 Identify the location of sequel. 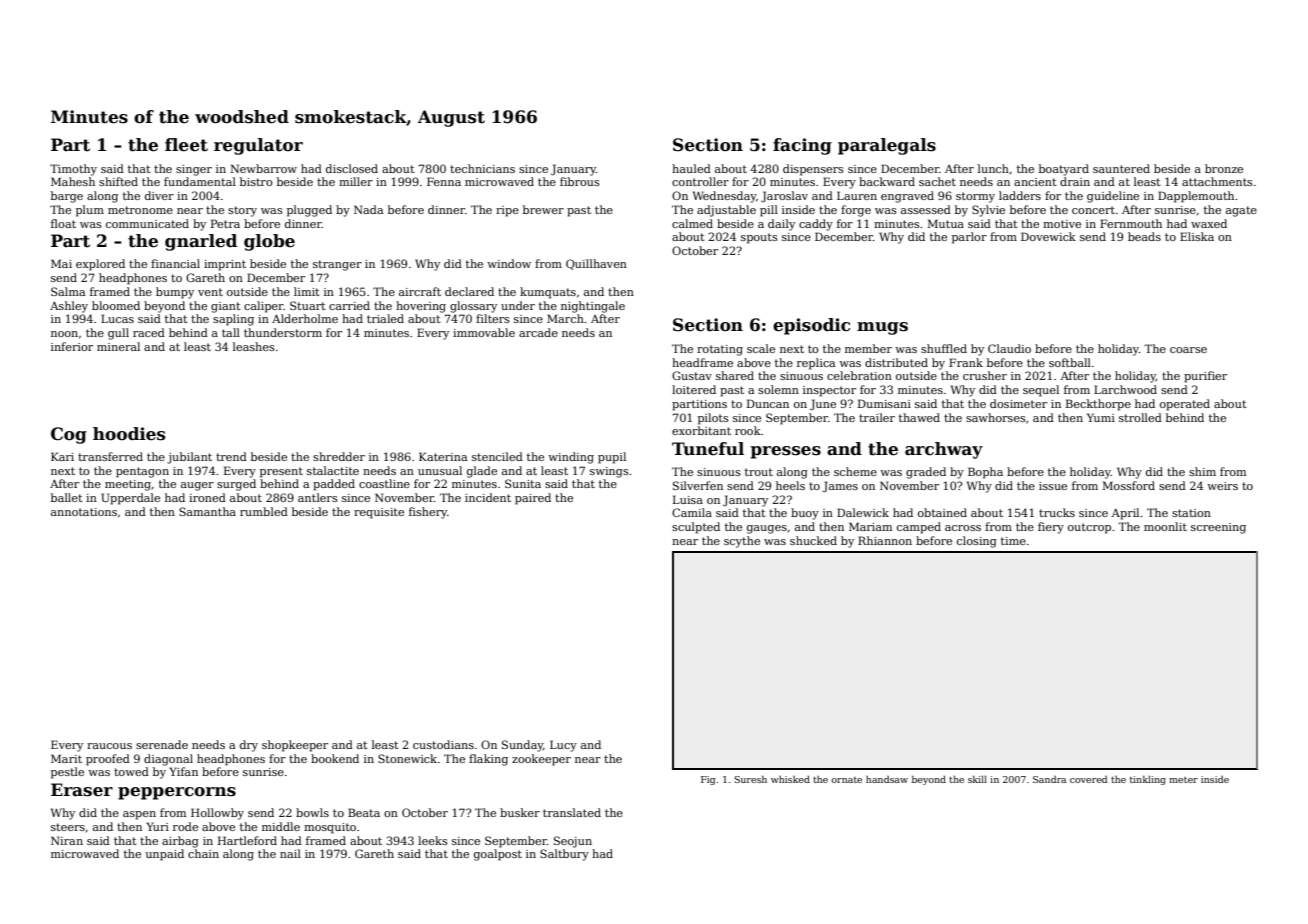
(1041, 391).
